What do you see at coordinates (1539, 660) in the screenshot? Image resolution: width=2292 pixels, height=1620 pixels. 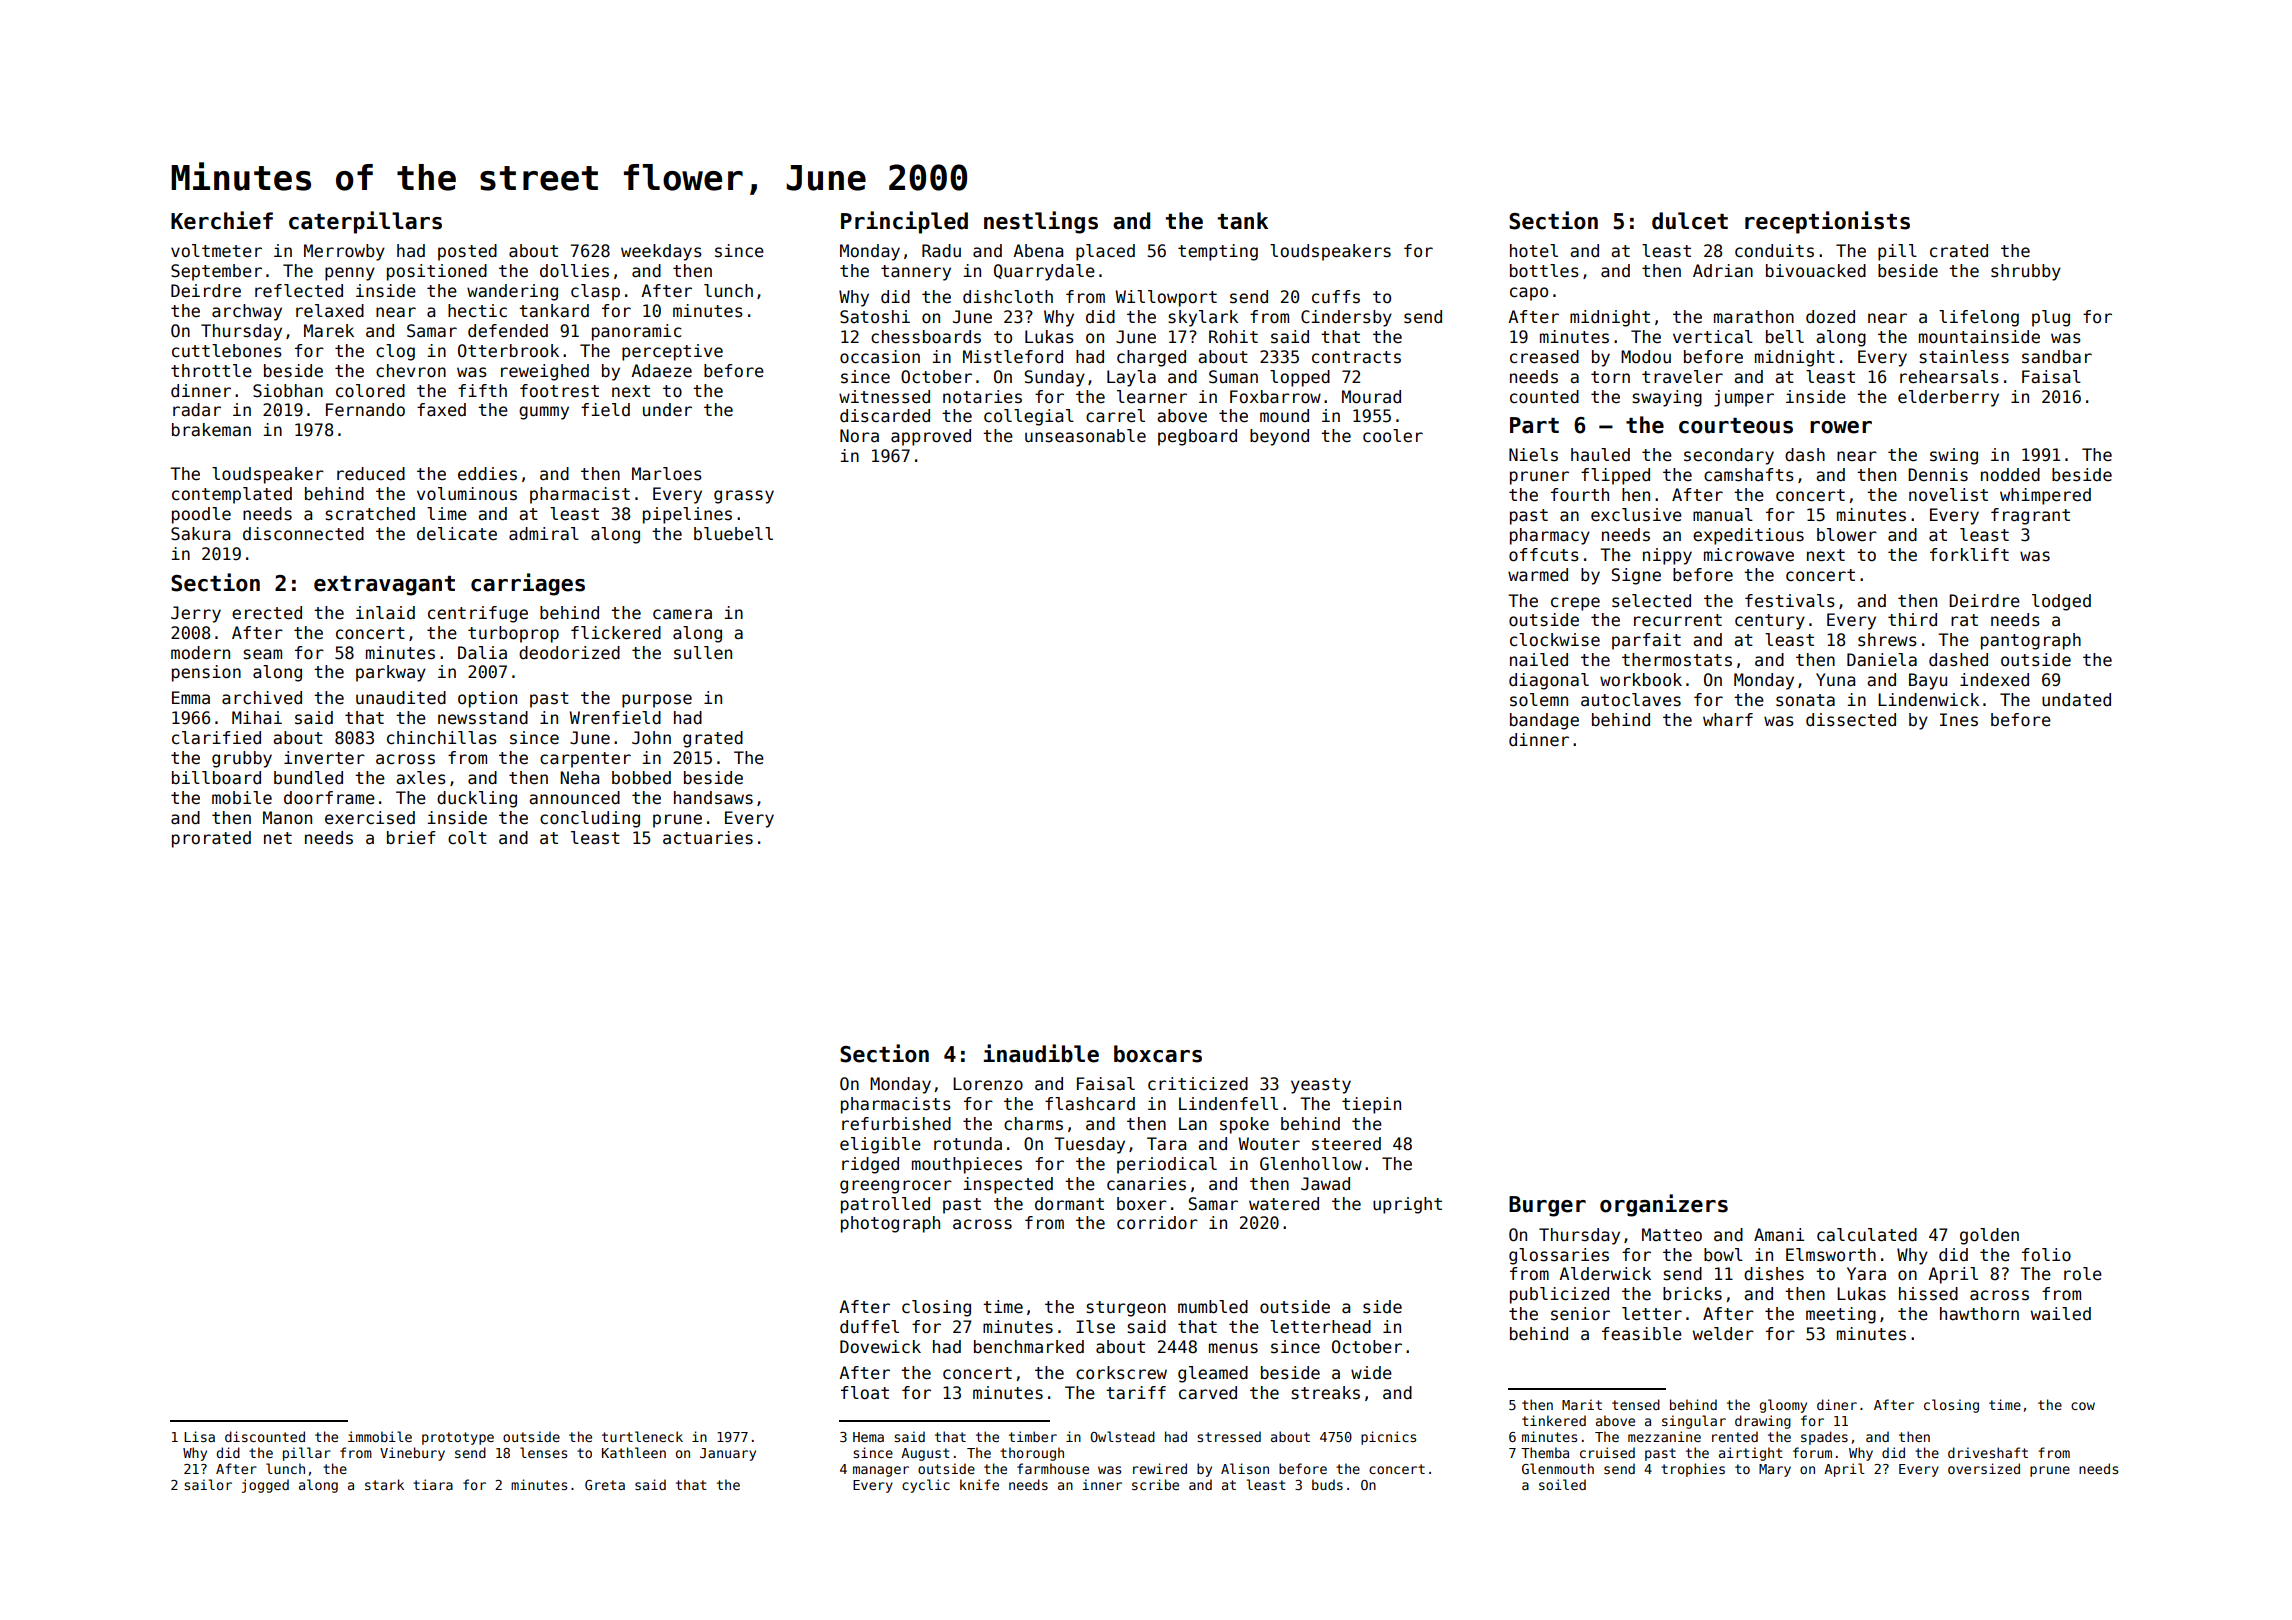 I see `nailed` at bounding box center [1539, 660].
